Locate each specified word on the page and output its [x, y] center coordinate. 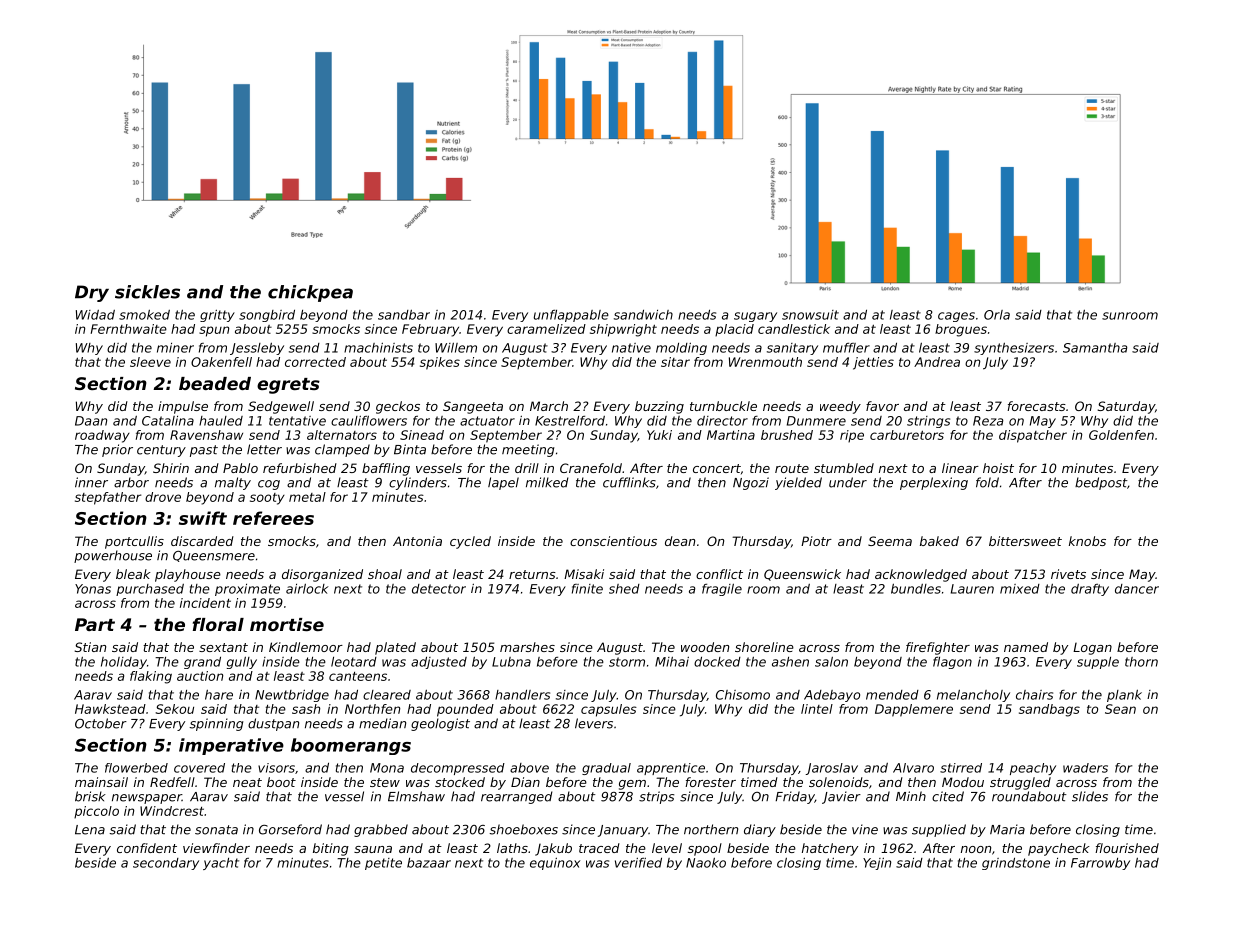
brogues [961, 330]
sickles [147, 292]
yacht [221, 864]
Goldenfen [1121, 435]
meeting [528, 450]
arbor [131, 482]
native [631, 348]
